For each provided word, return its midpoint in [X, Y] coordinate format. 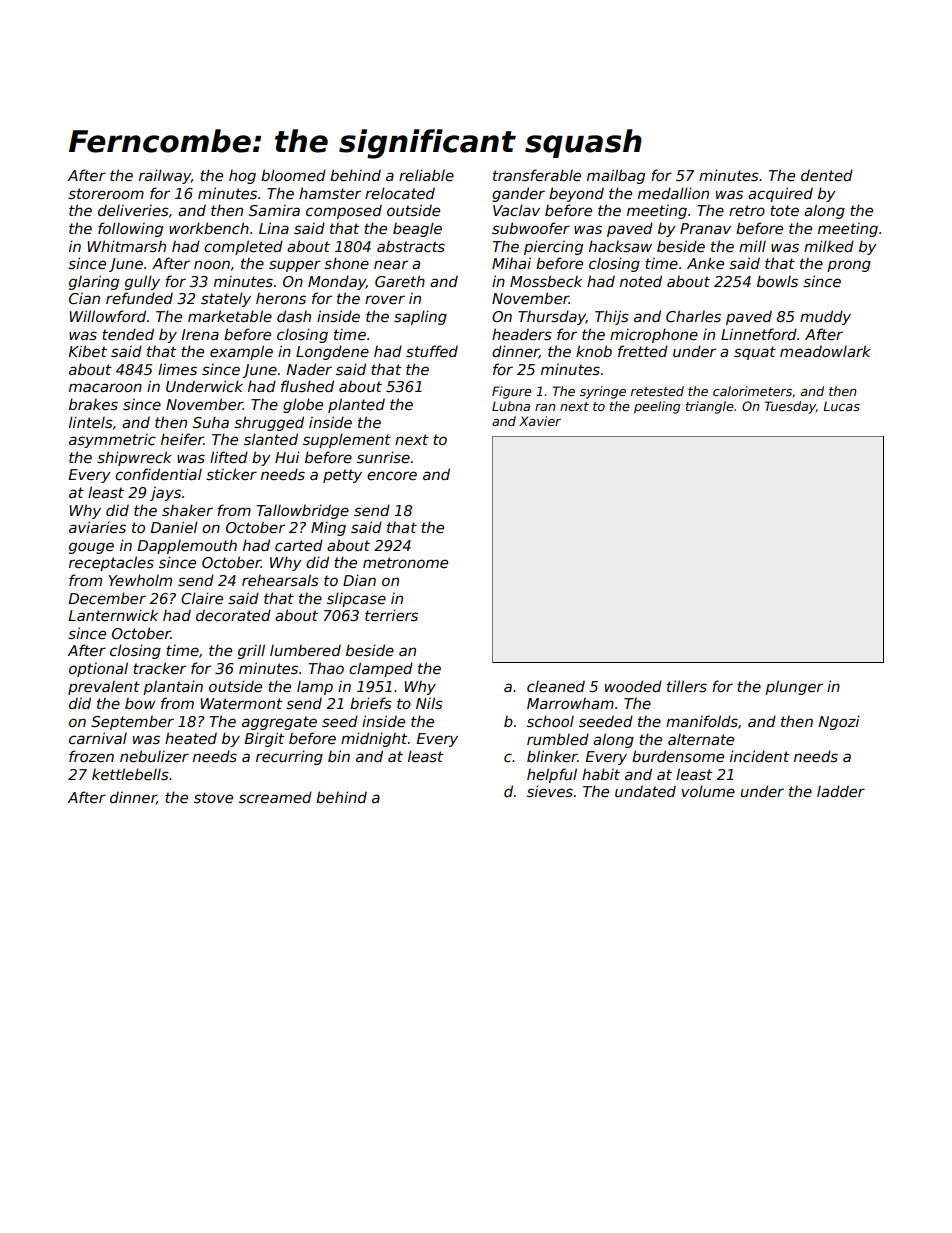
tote [784, 210]
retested [657, 391]
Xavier [540, 421]
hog [242, 177]
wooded [633, 686]
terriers [391, 615]
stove [213, 797]
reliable [426, 175]
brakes [93, 404]
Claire [202, 598]
